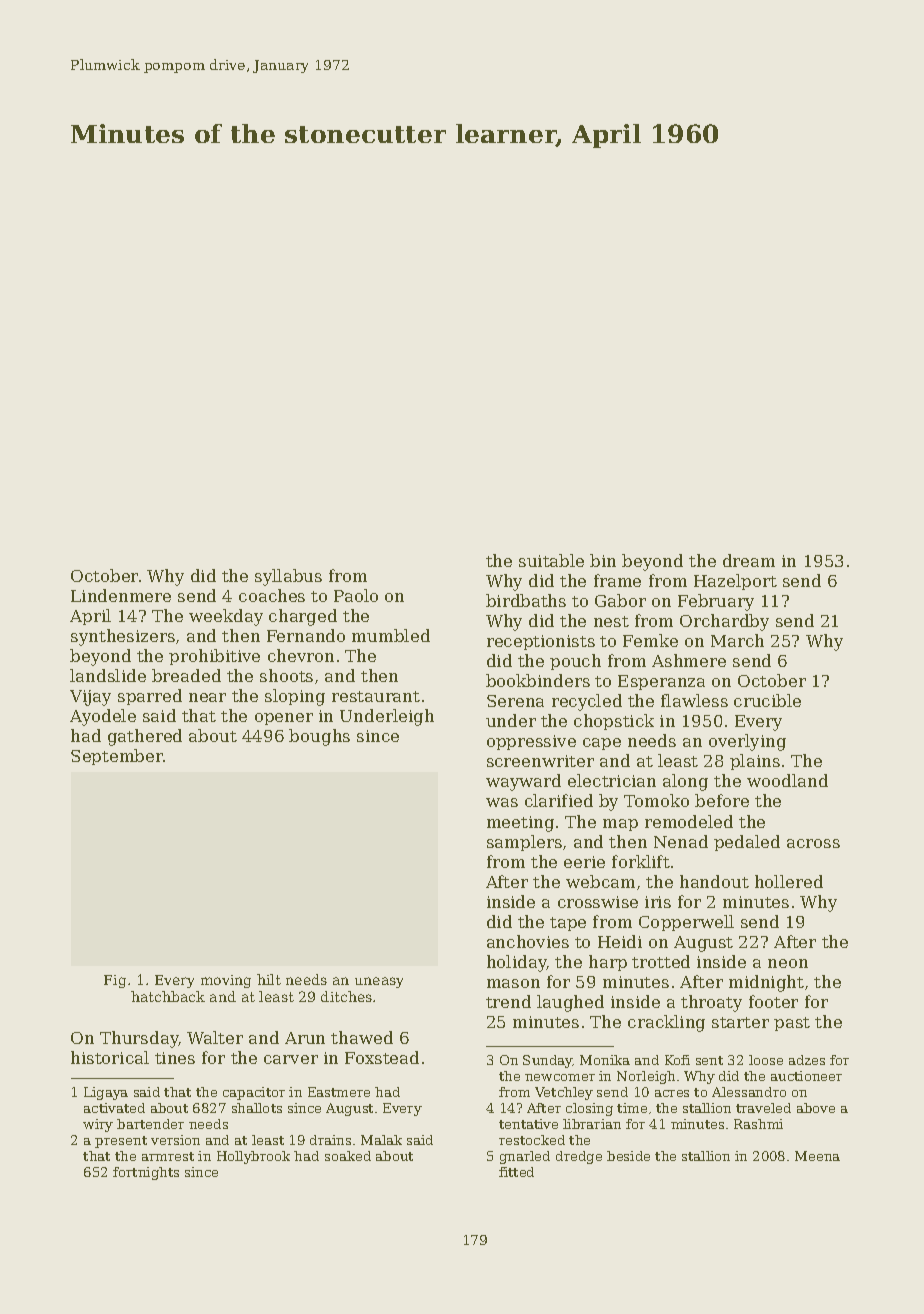 The image size is (924, 1314). I want to click on Paolo, so click(356, 595).
